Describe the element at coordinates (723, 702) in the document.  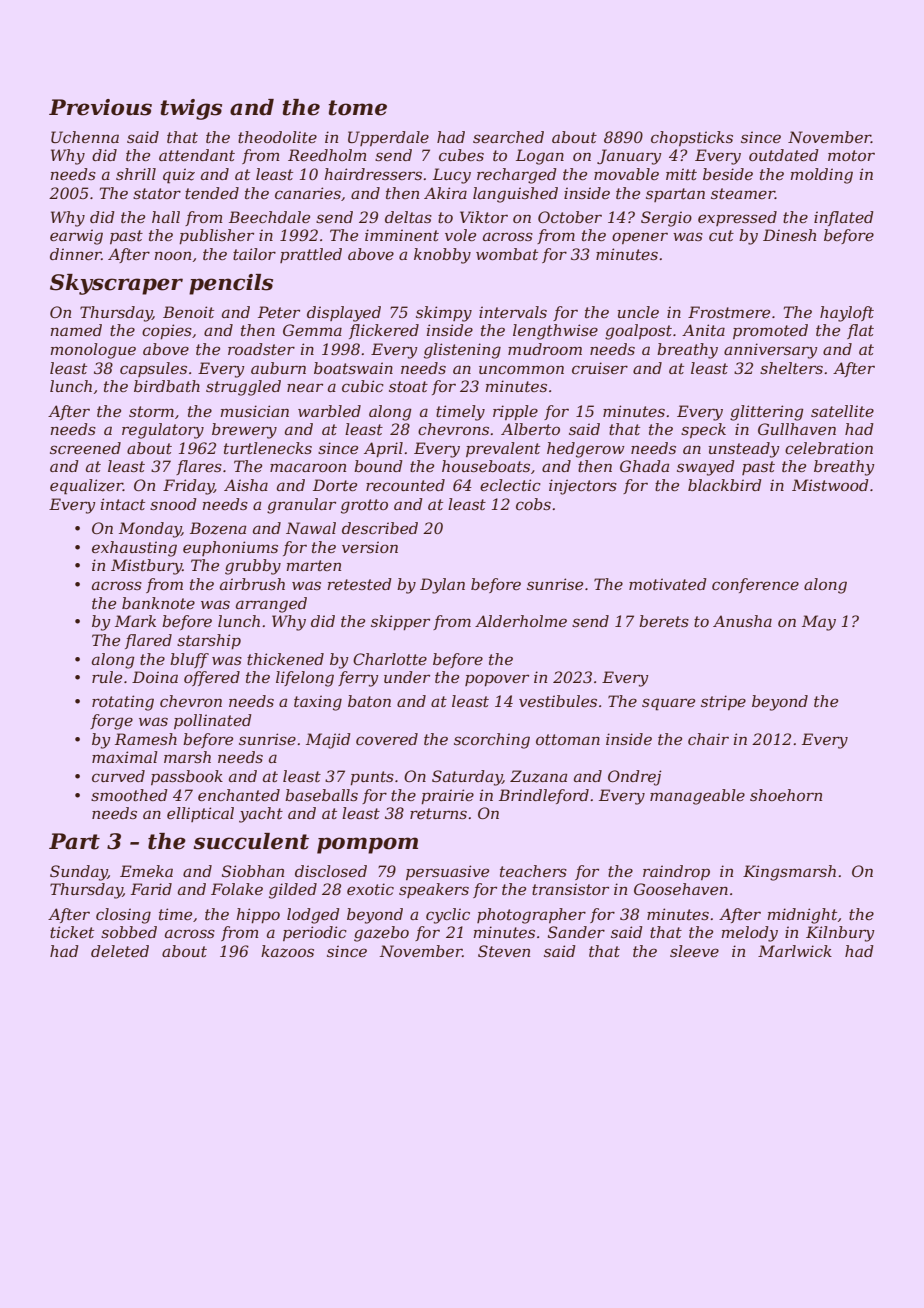
I see `stripe` at that location.
